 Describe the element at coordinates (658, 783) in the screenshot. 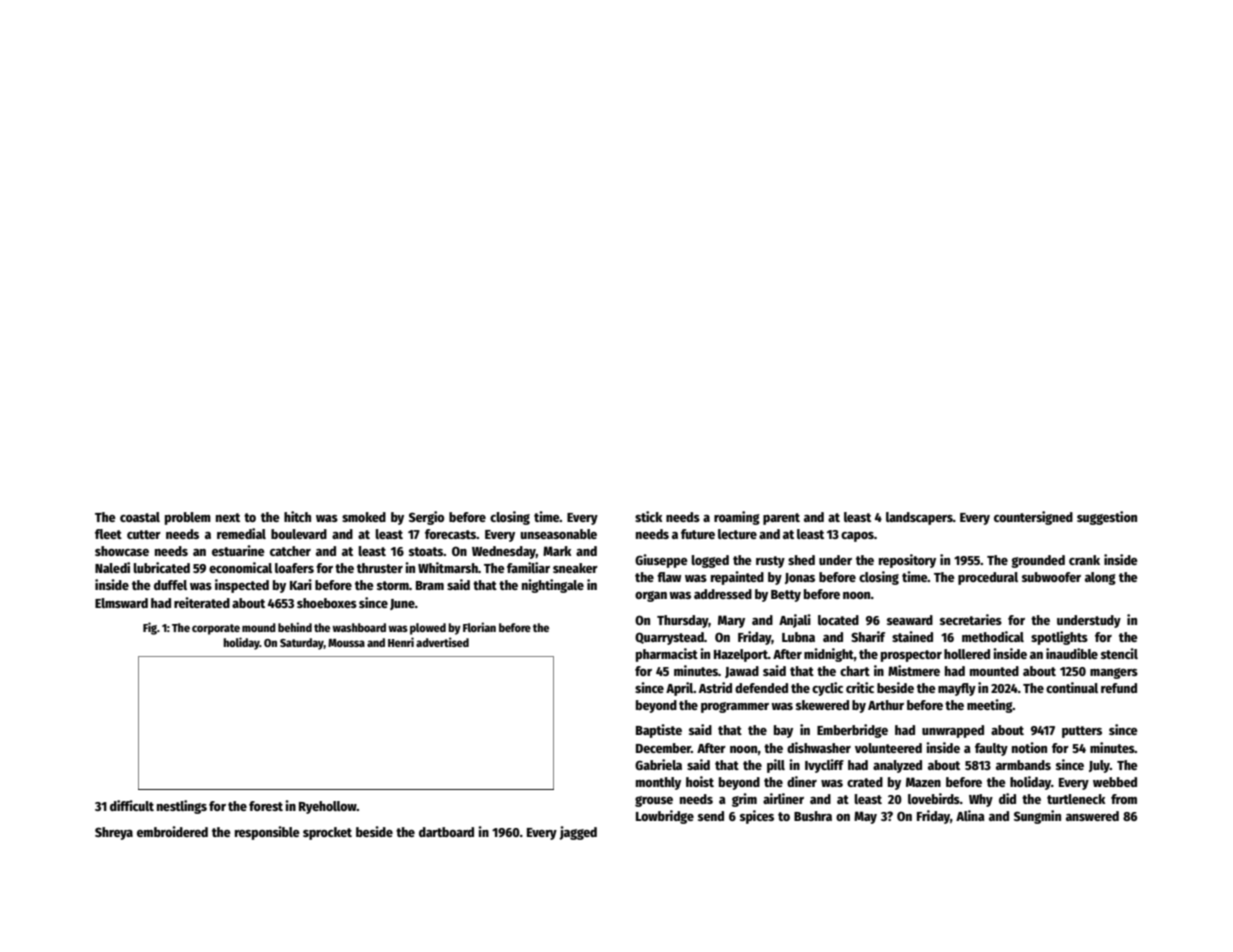

I see `monthly` at that location.
